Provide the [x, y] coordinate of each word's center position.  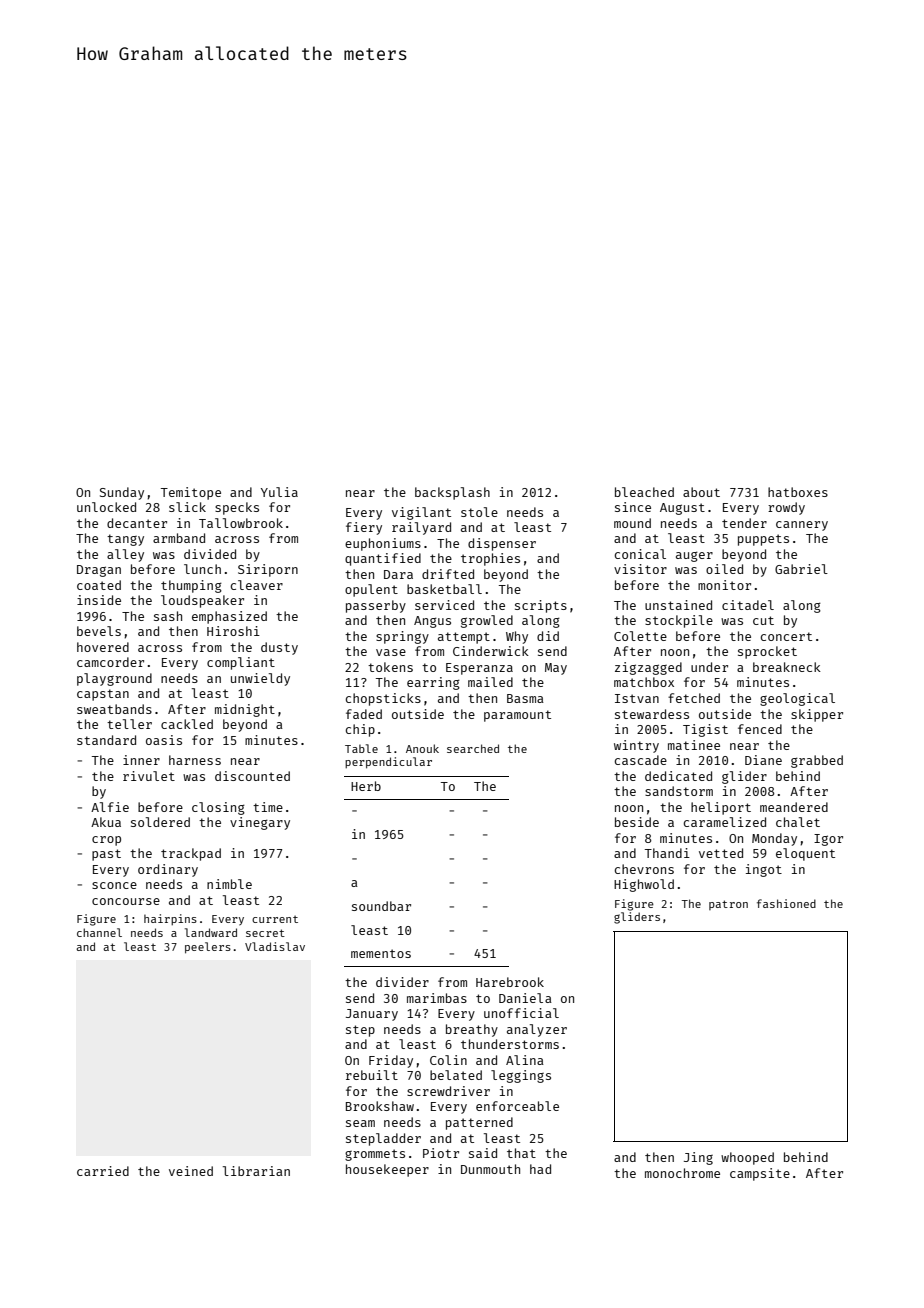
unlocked [106, 507]
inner [141, 760]
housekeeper [387, 1170]
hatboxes [798, 492]
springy [402, 637]
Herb [366, 786]
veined [191, 1171]
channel [99, 932]
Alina [525, 1060]
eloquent [805, 854]
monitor [724, 585]
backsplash [452, 493]
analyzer [537, 1030]
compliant [241, 663]
